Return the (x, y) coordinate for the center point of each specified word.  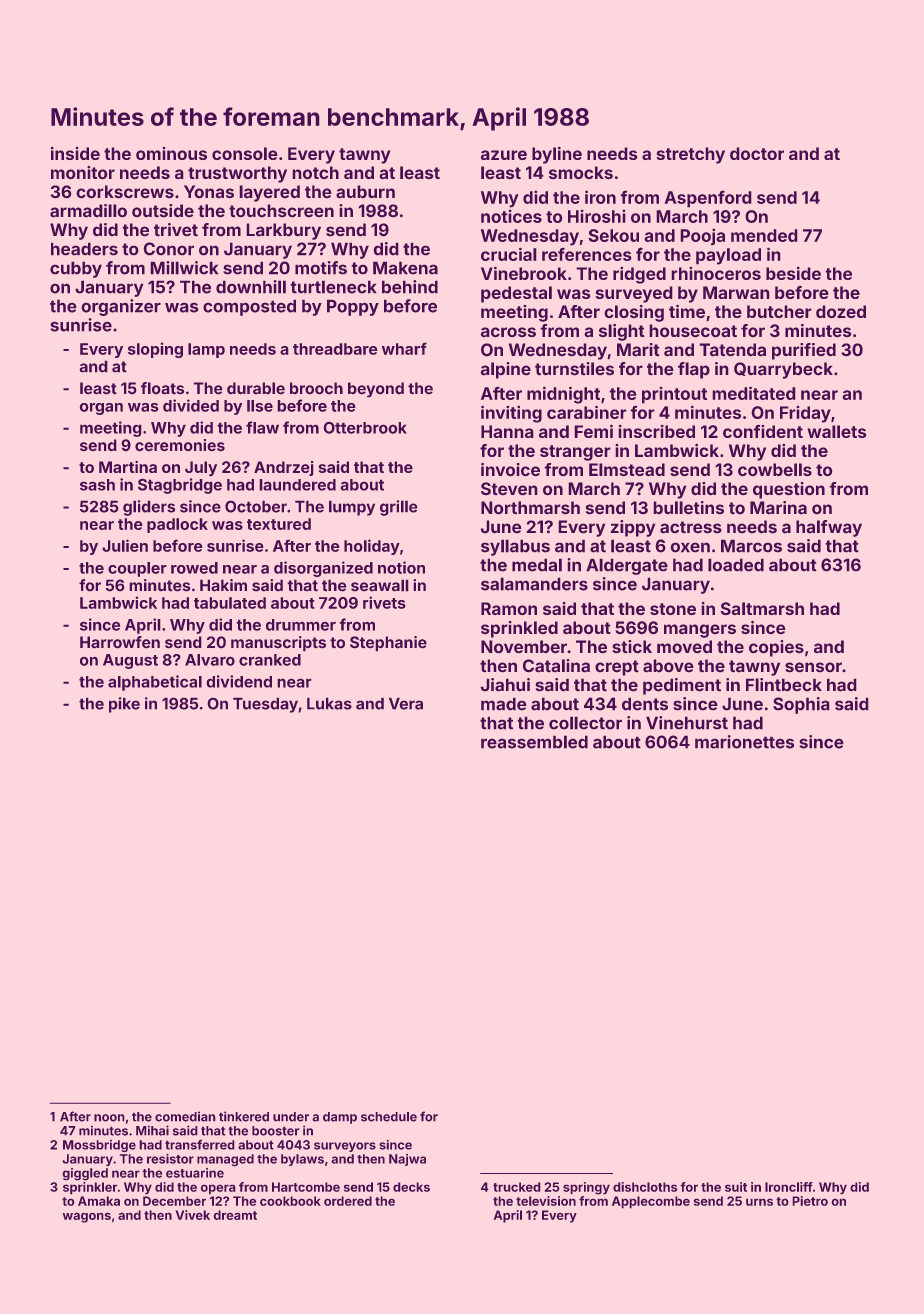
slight (621, 332)
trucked (516, 1187)
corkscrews (125, 191)
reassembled (534, 742)
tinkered (244, 1116)
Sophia (801, 705)
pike (124, 705)
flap (694, 370)
